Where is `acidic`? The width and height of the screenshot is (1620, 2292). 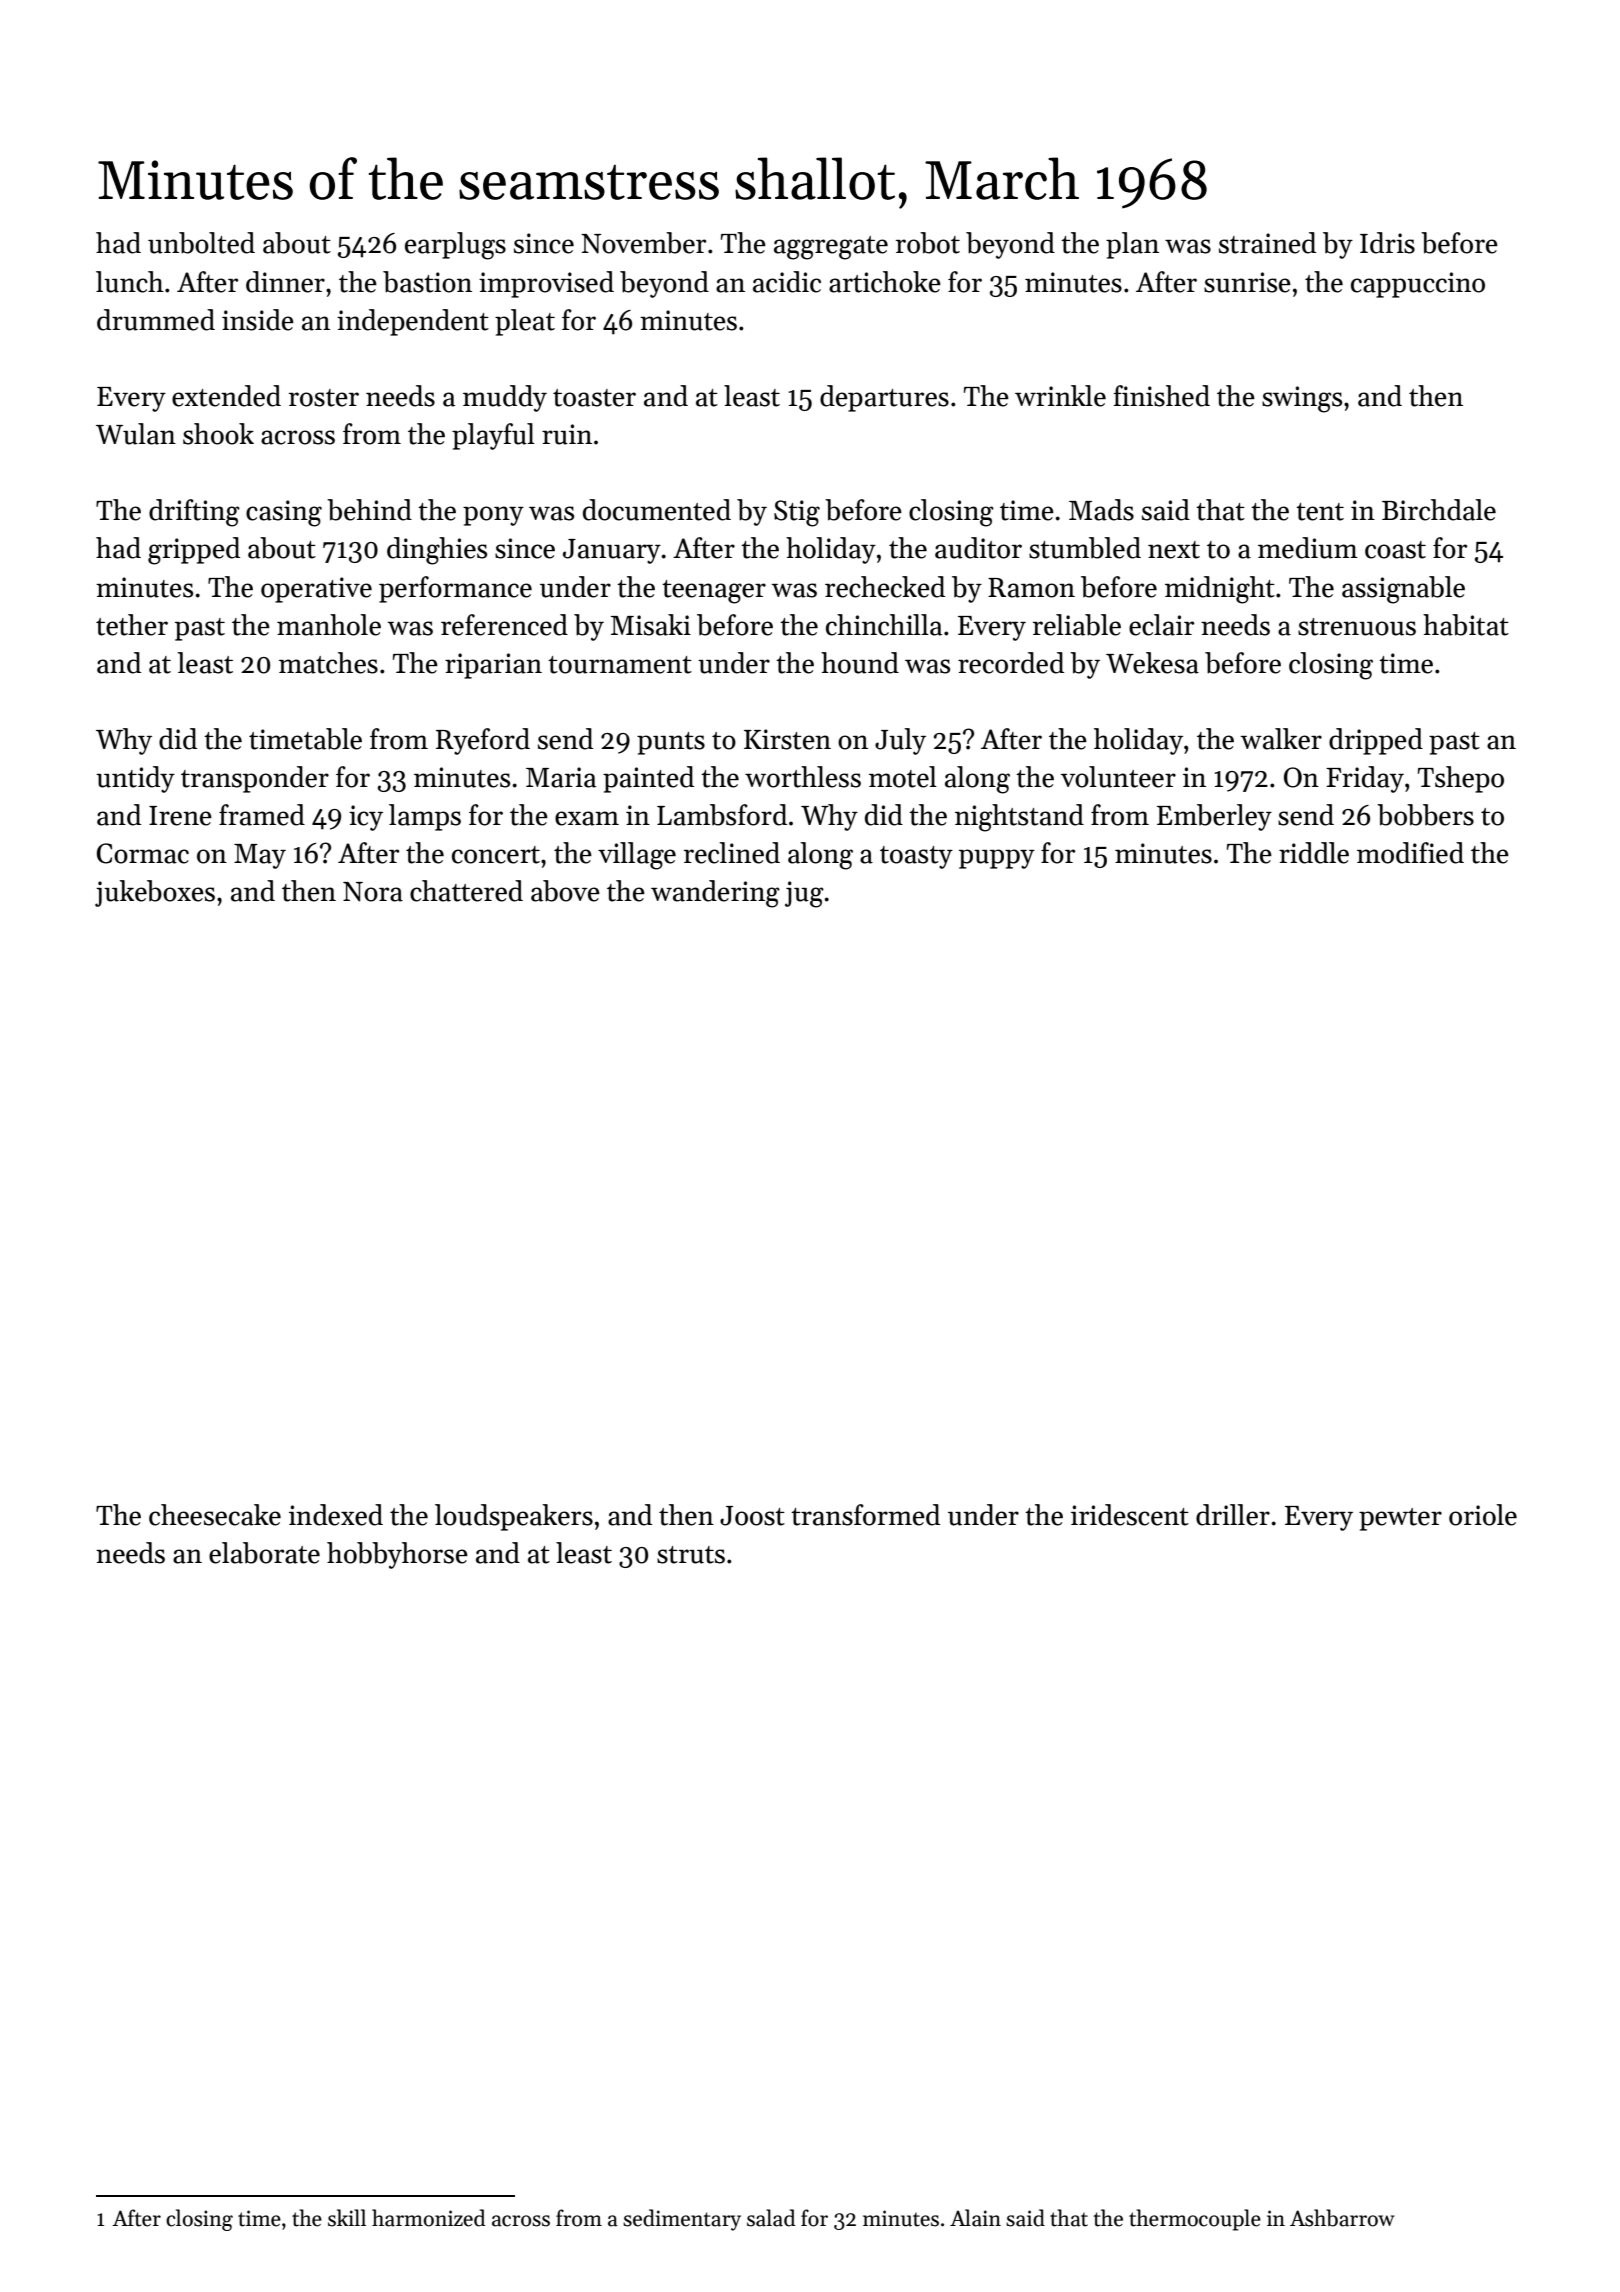
acidic is located at coordinates (787, 282).
